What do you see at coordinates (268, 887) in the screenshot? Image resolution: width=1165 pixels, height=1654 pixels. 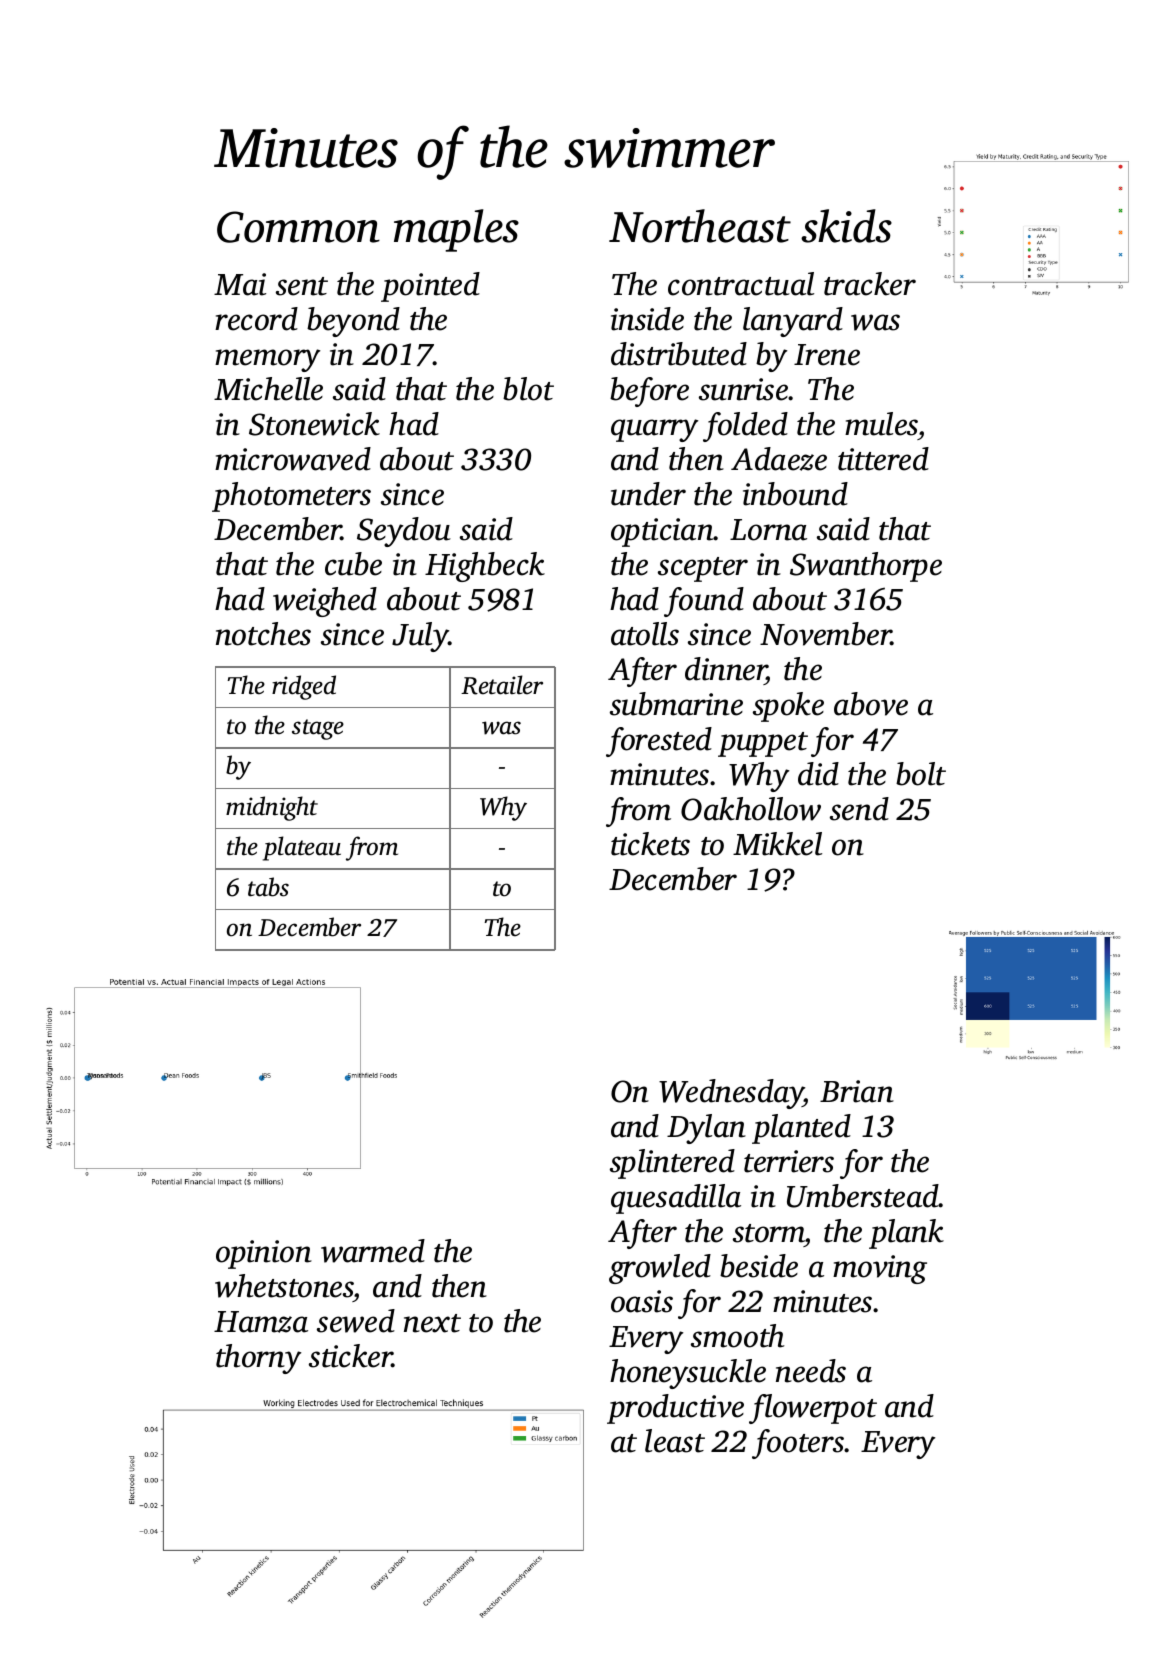 I see `tabs` at bounding box center [268, 887].
